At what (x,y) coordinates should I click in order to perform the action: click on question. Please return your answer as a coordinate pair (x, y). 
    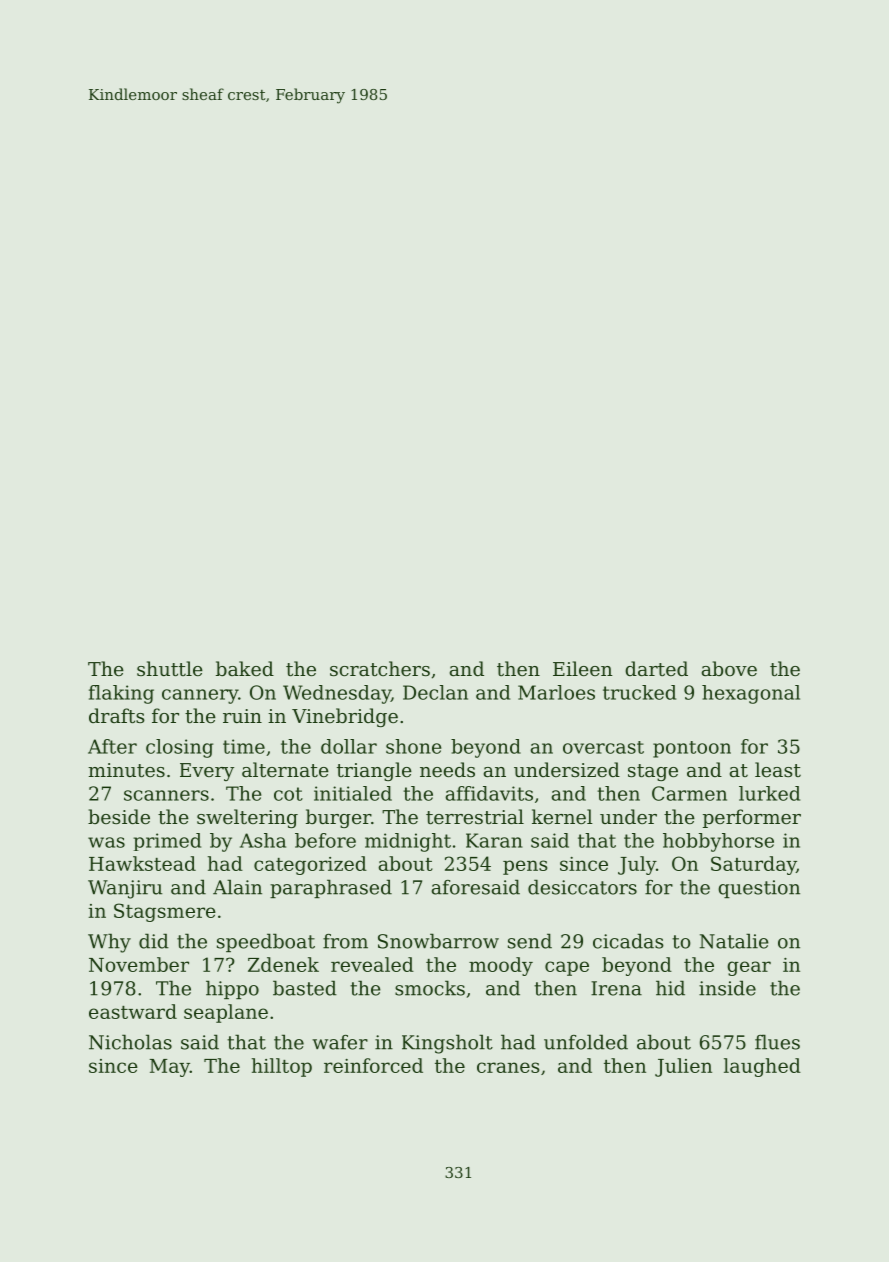
    Looking at the image, I should click on (759, 889).
